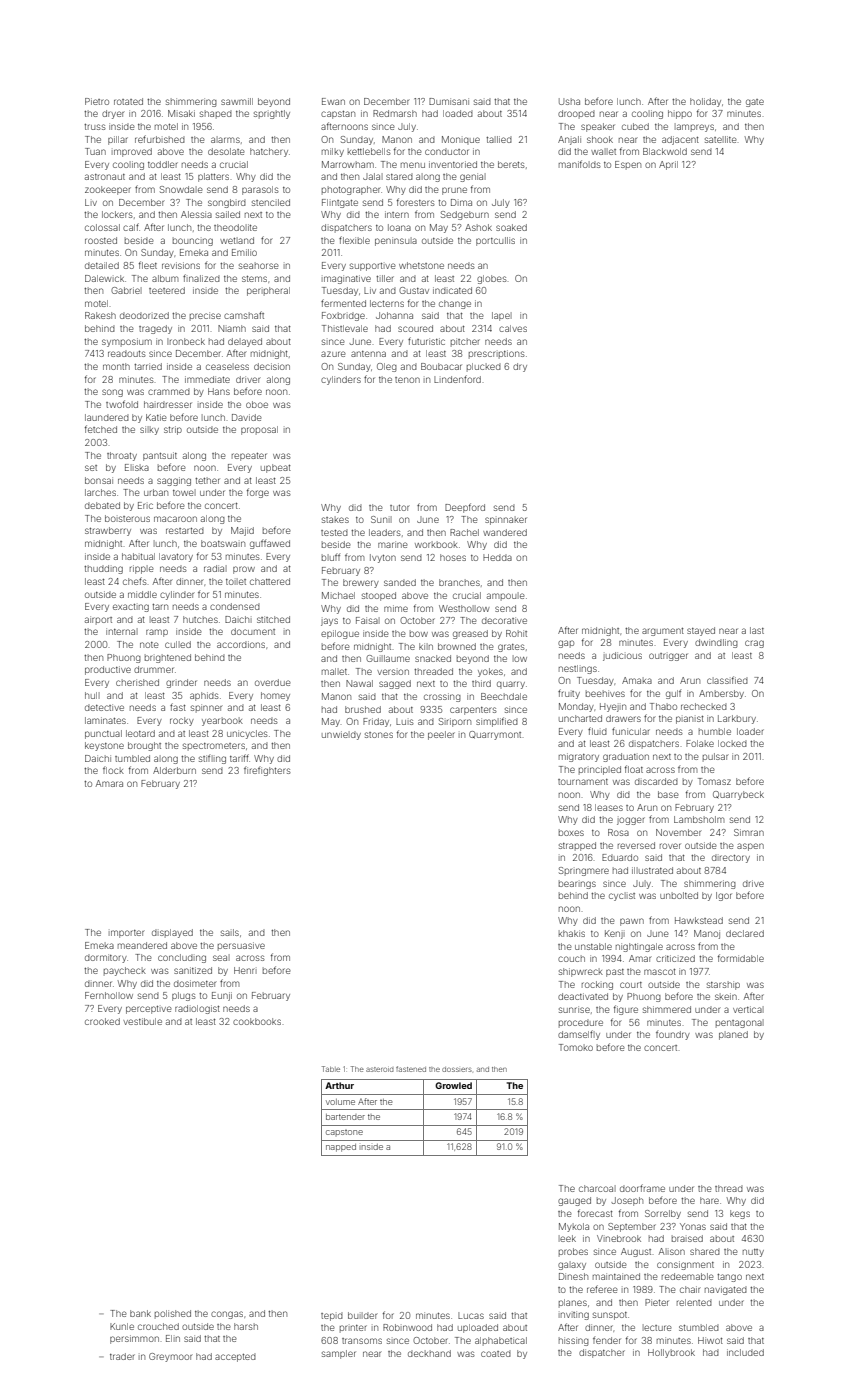  I want to click on radiologist, so click(197, 1009).
